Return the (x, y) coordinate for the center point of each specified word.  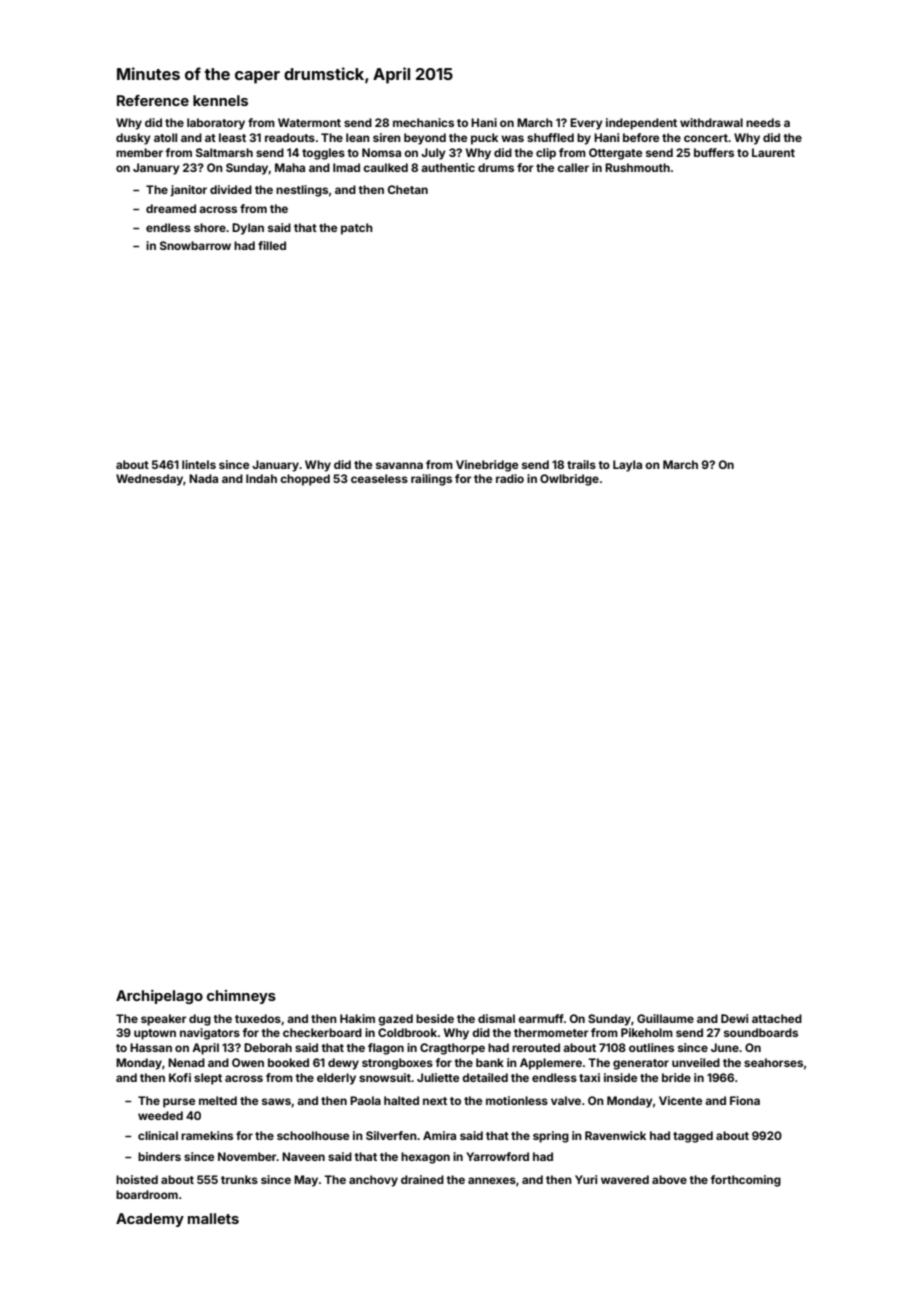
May (306, 1181)
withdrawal (711, 122)
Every (586, 124)
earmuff (541, 1018)
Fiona (745, 1100)
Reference (153, 100)
